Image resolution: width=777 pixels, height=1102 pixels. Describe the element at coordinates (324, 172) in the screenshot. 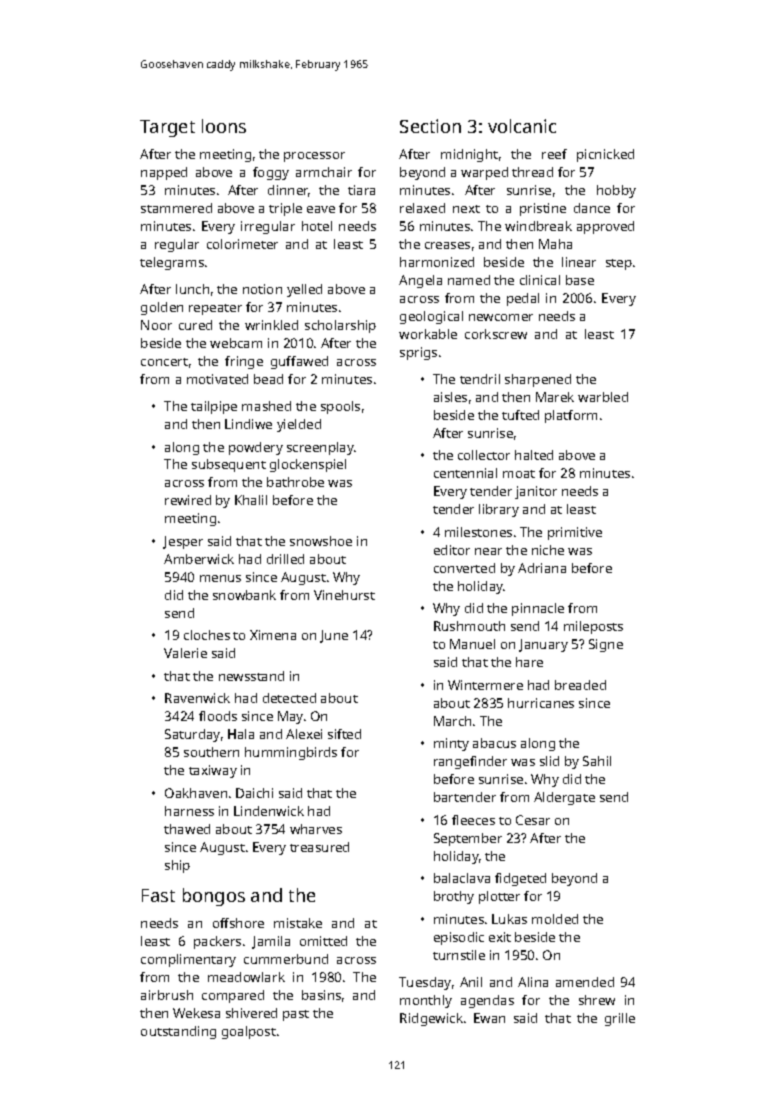

I see `armchair` at that location.
